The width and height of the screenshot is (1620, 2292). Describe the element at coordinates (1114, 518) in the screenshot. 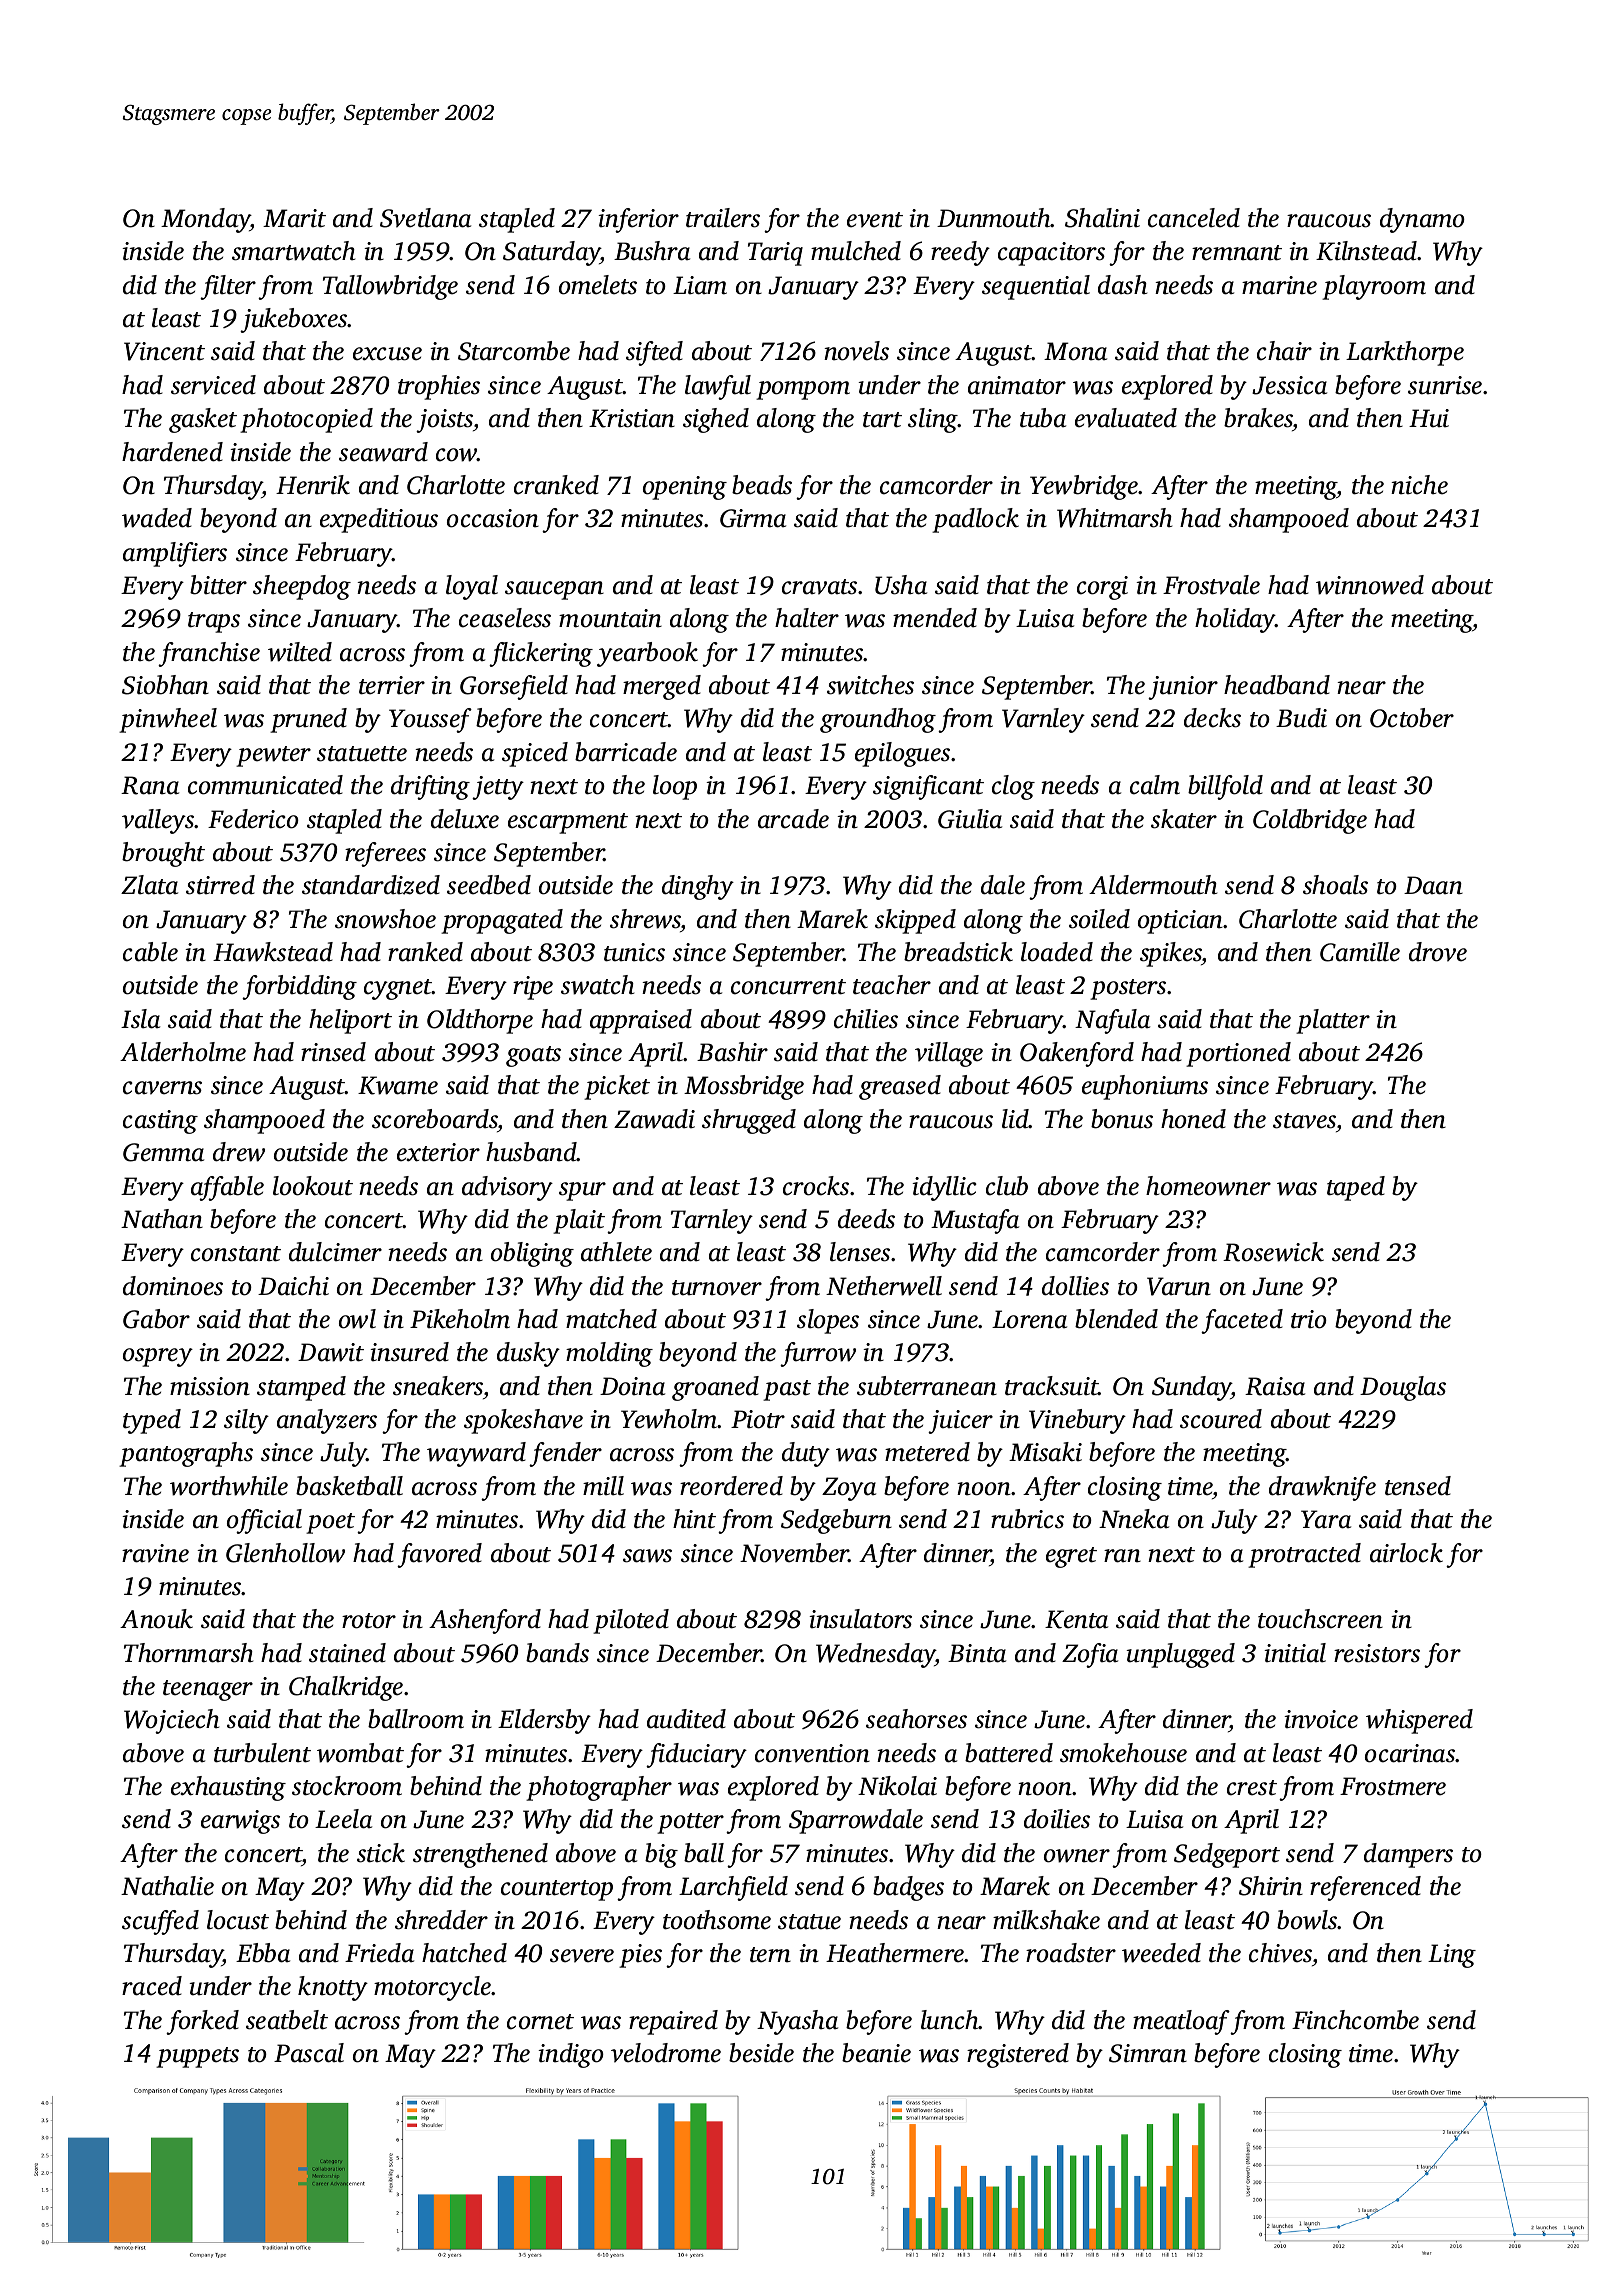

I see `Whitmarsh` at that location.
